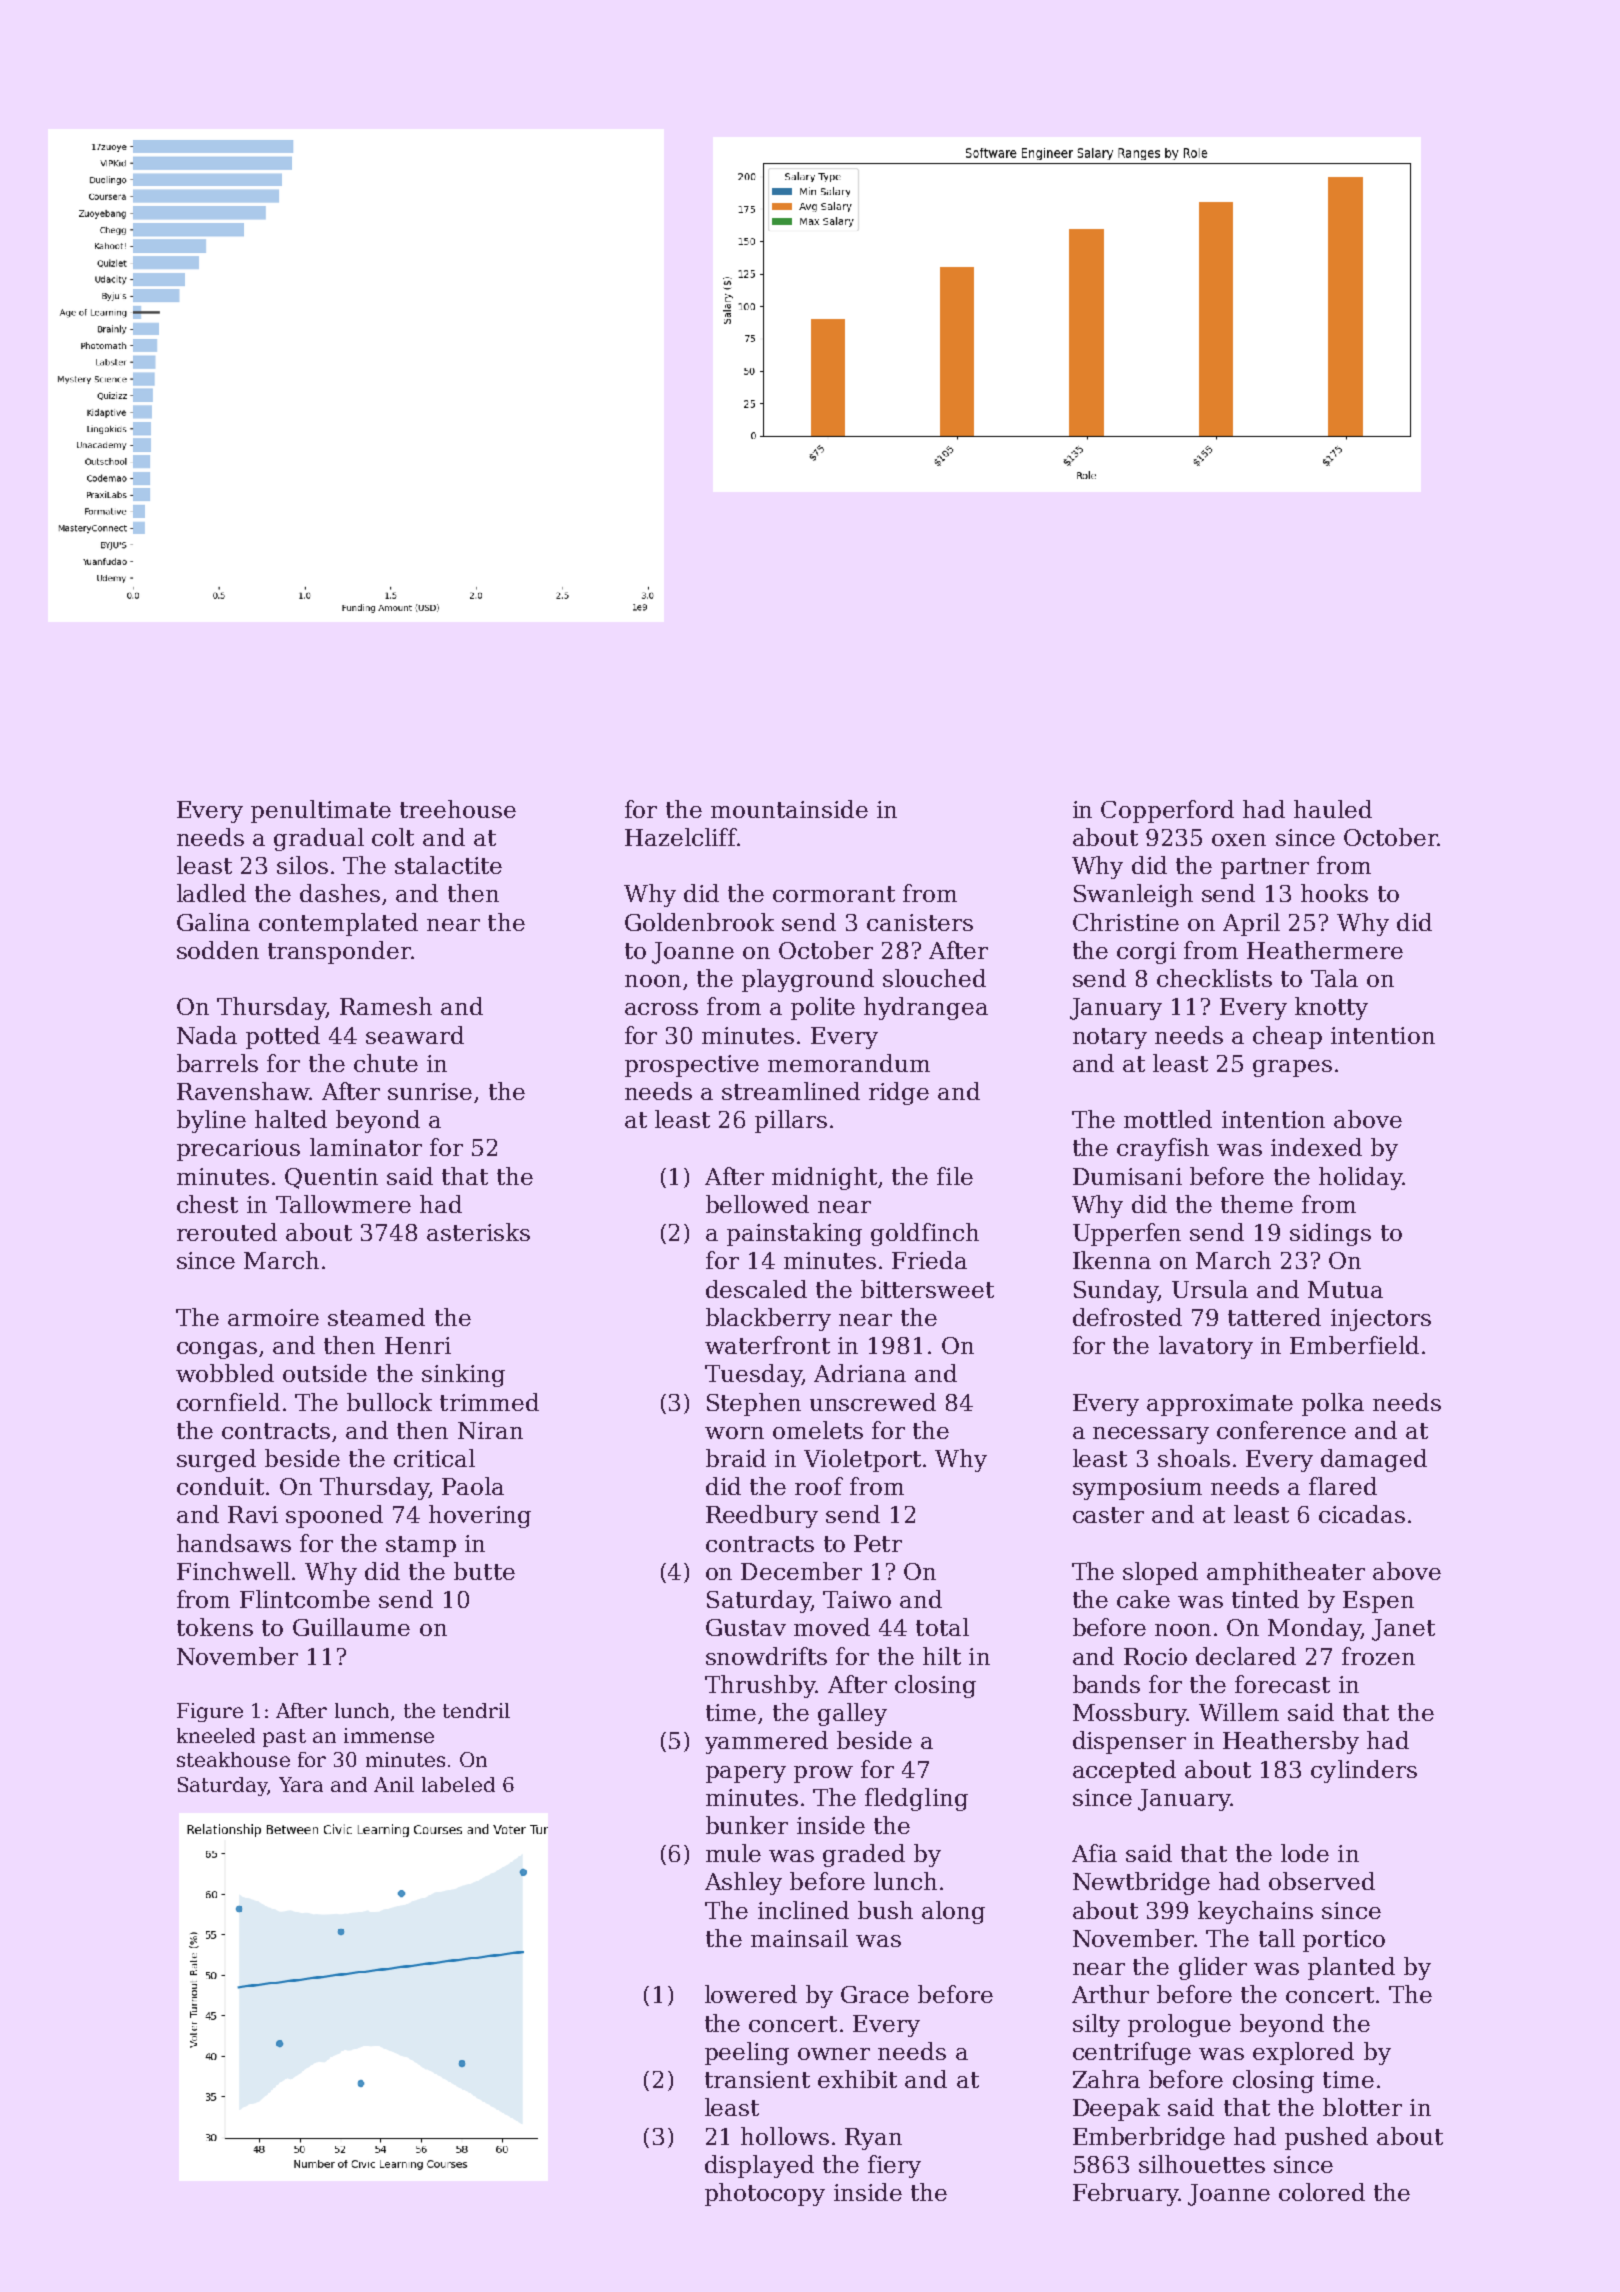 The height and width of the screenshot is (2292, 1620). What do you see at coordinates (321, 811) in the screenshot?
I see `penultimate` at bounding box center [321, 811].
